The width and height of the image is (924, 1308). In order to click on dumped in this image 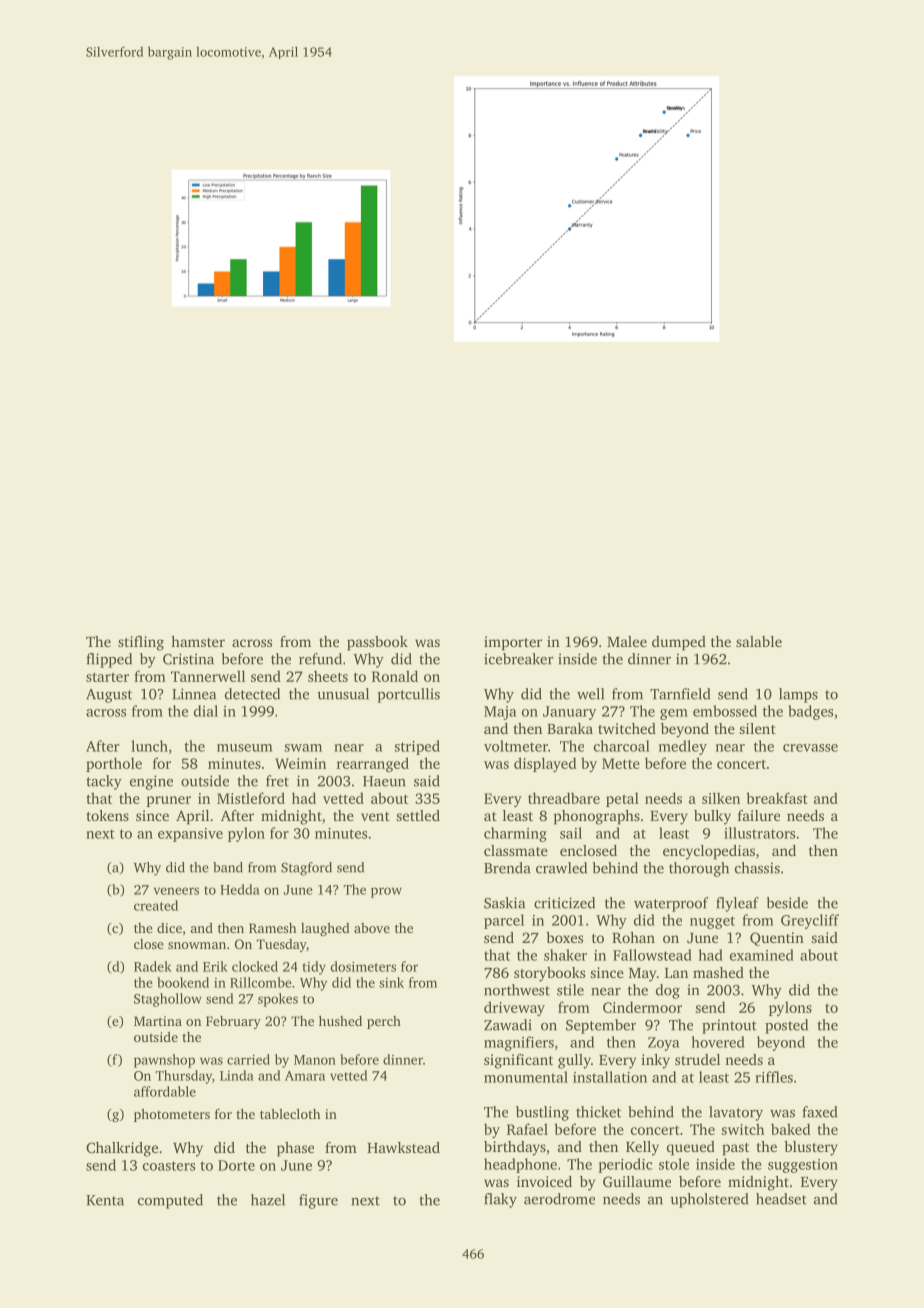, I will do `click(679, 643)`.
